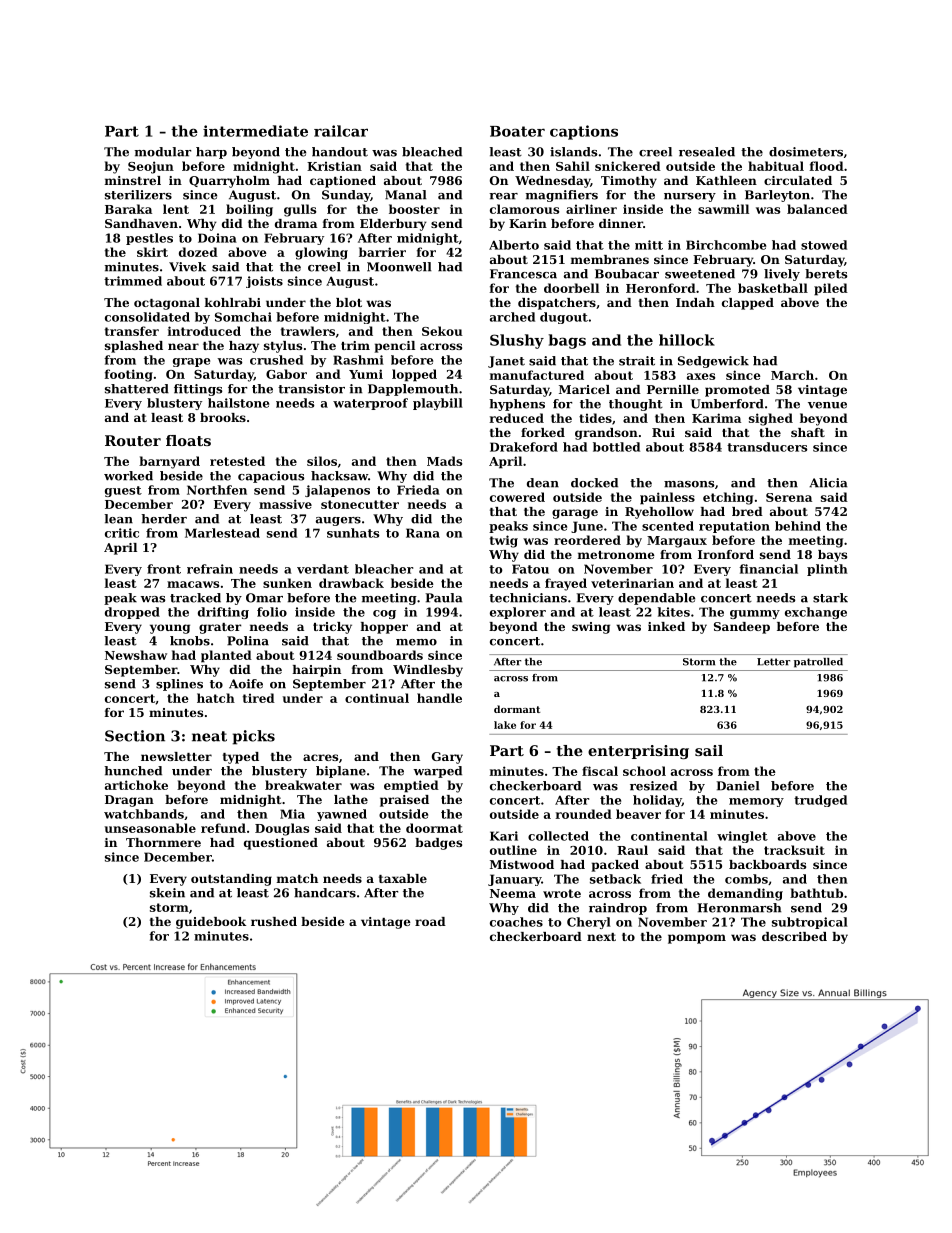  I want to click on arched, so click(512, 317).
